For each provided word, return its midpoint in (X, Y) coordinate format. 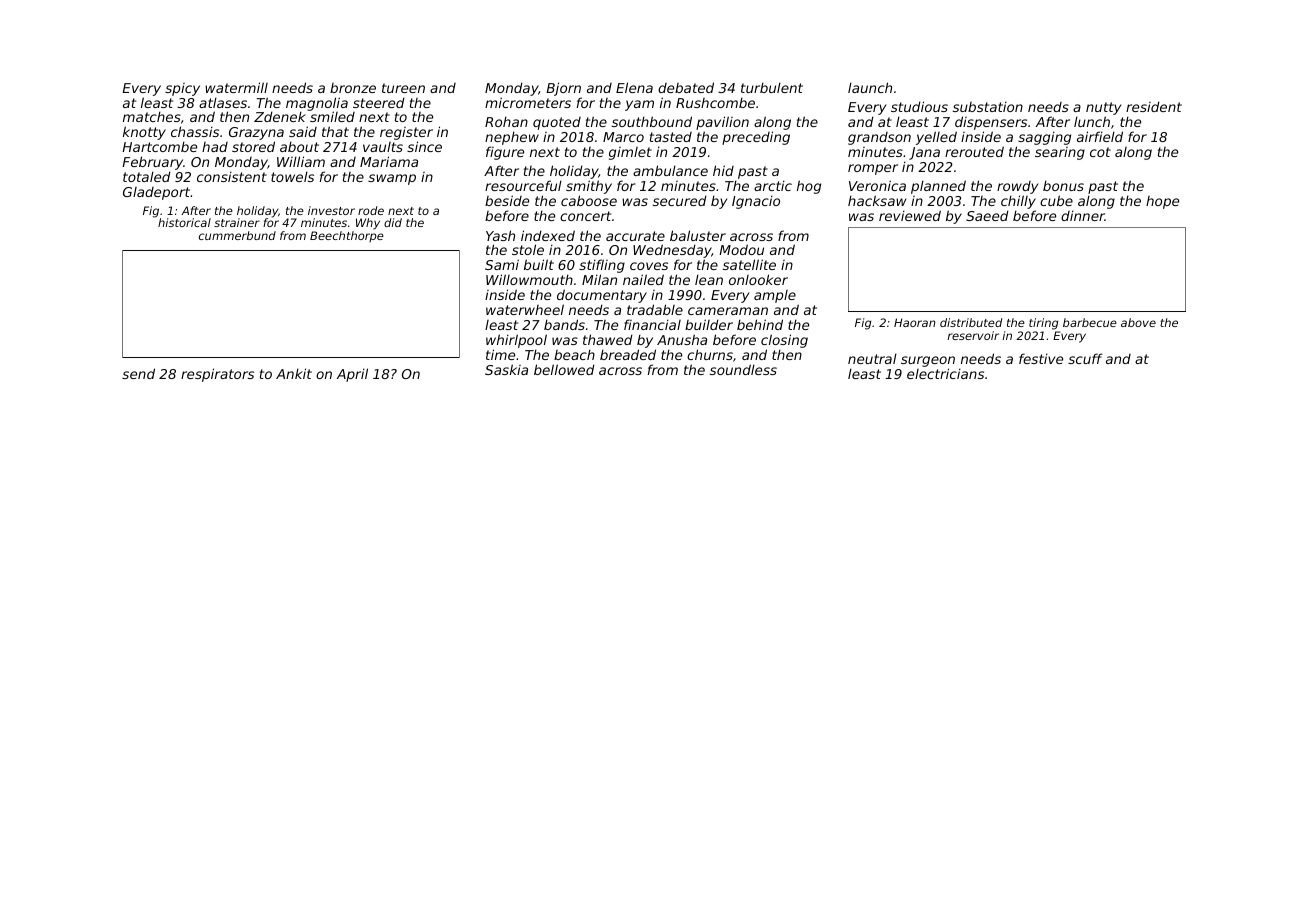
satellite (749, 264)
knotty (144, 133)
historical (184, 222)
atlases (223, 102)
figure (505, 153)
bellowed (564, 369)
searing (1060, 153)
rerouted (974, 151)
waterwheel (525, 309)
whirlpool (516, 341)
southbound (652, 121)
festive (1041, 358)
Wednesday (672, 252)
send (138, 373)
